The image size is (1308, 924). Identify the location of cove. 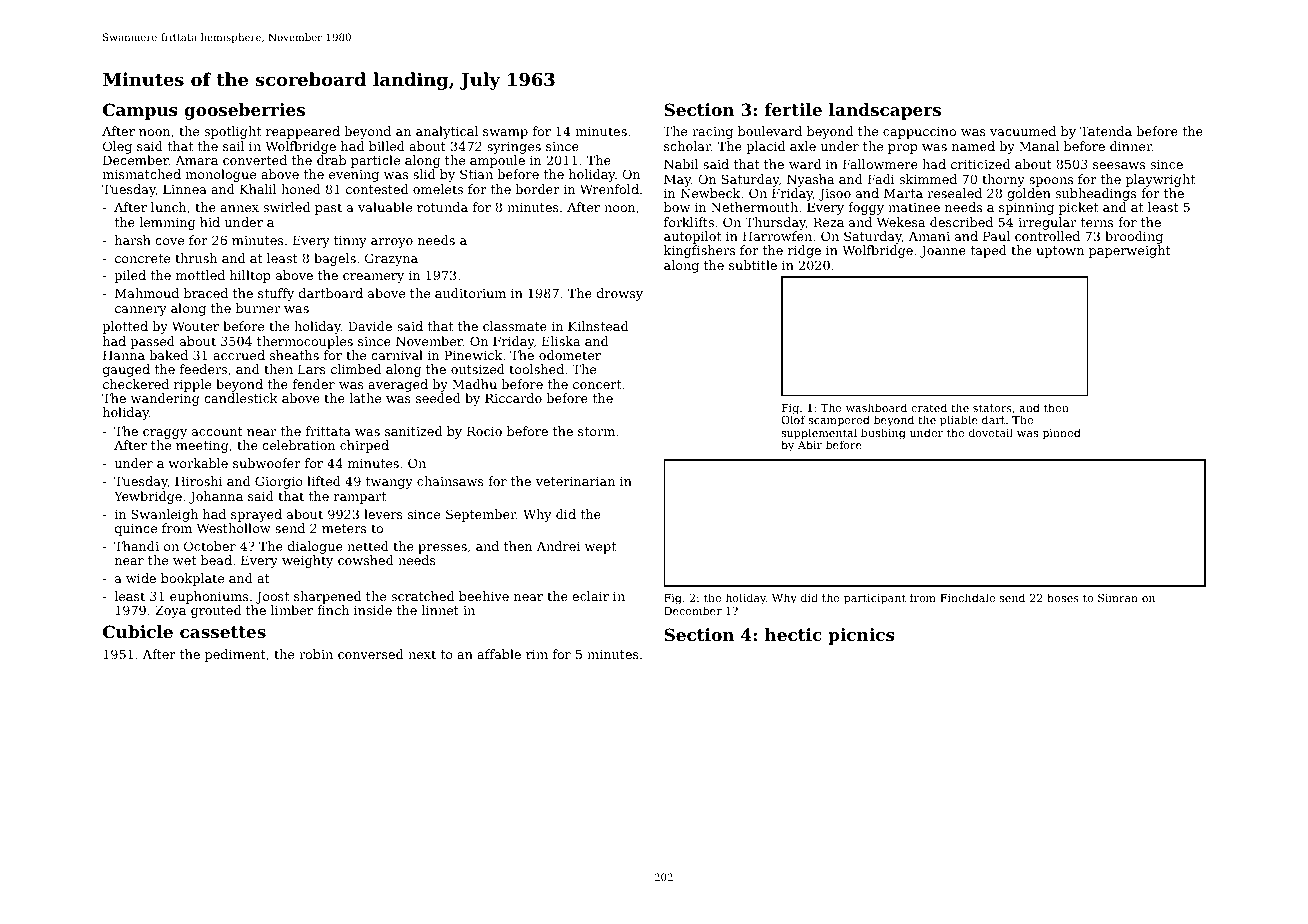
(169, 241).
